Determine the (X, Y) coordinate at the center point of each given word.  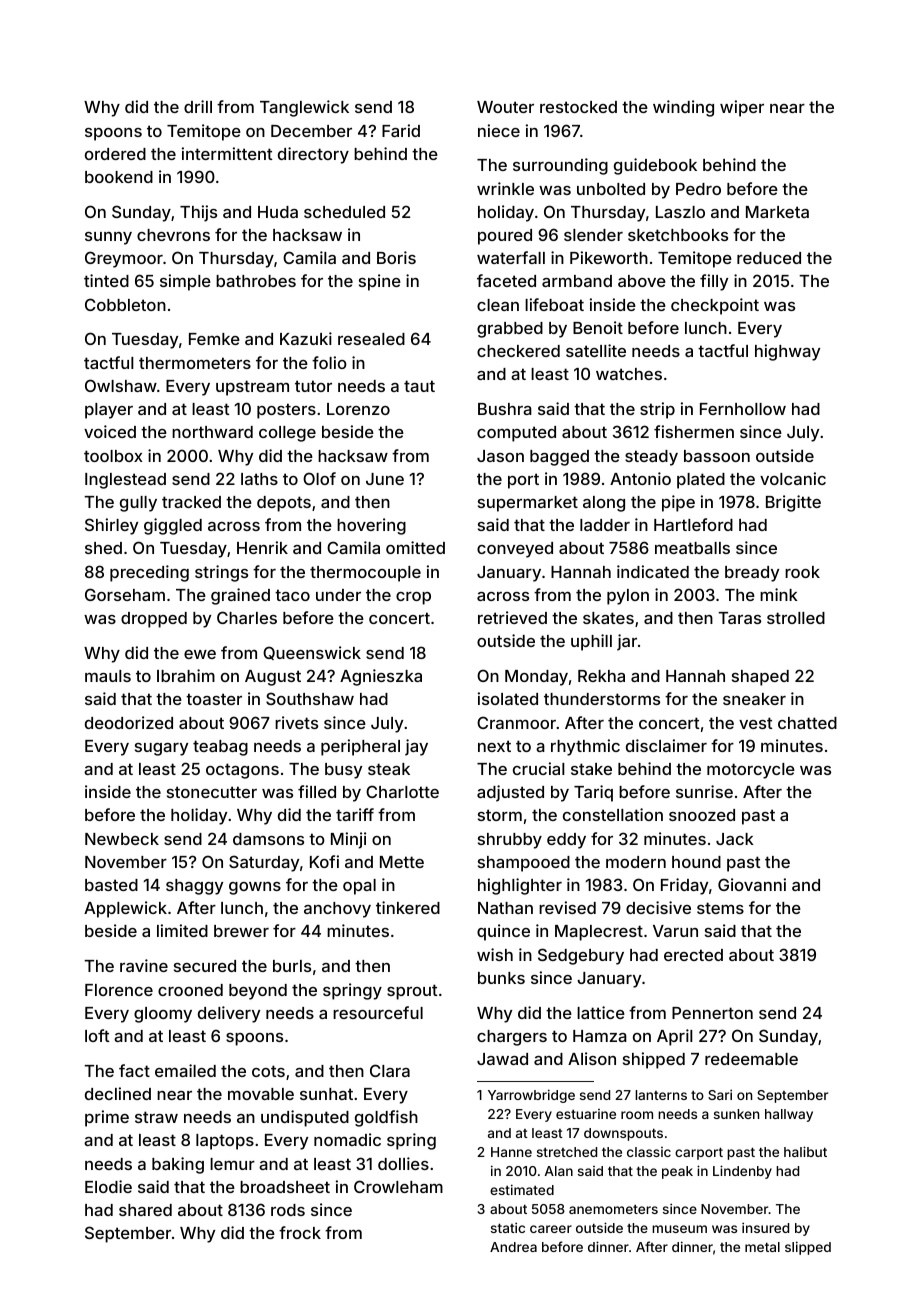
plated (701, 481)
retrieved (512, 617)
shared (145, 1210)
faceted (506, 280)
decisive (658, 907)
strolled (796, 618)
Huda (278, 212)
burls (292, 966)
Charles (247, 617)
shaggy (194, 887)
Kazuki (306, 338)
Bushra (505, 409)
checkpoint (715, 306)
